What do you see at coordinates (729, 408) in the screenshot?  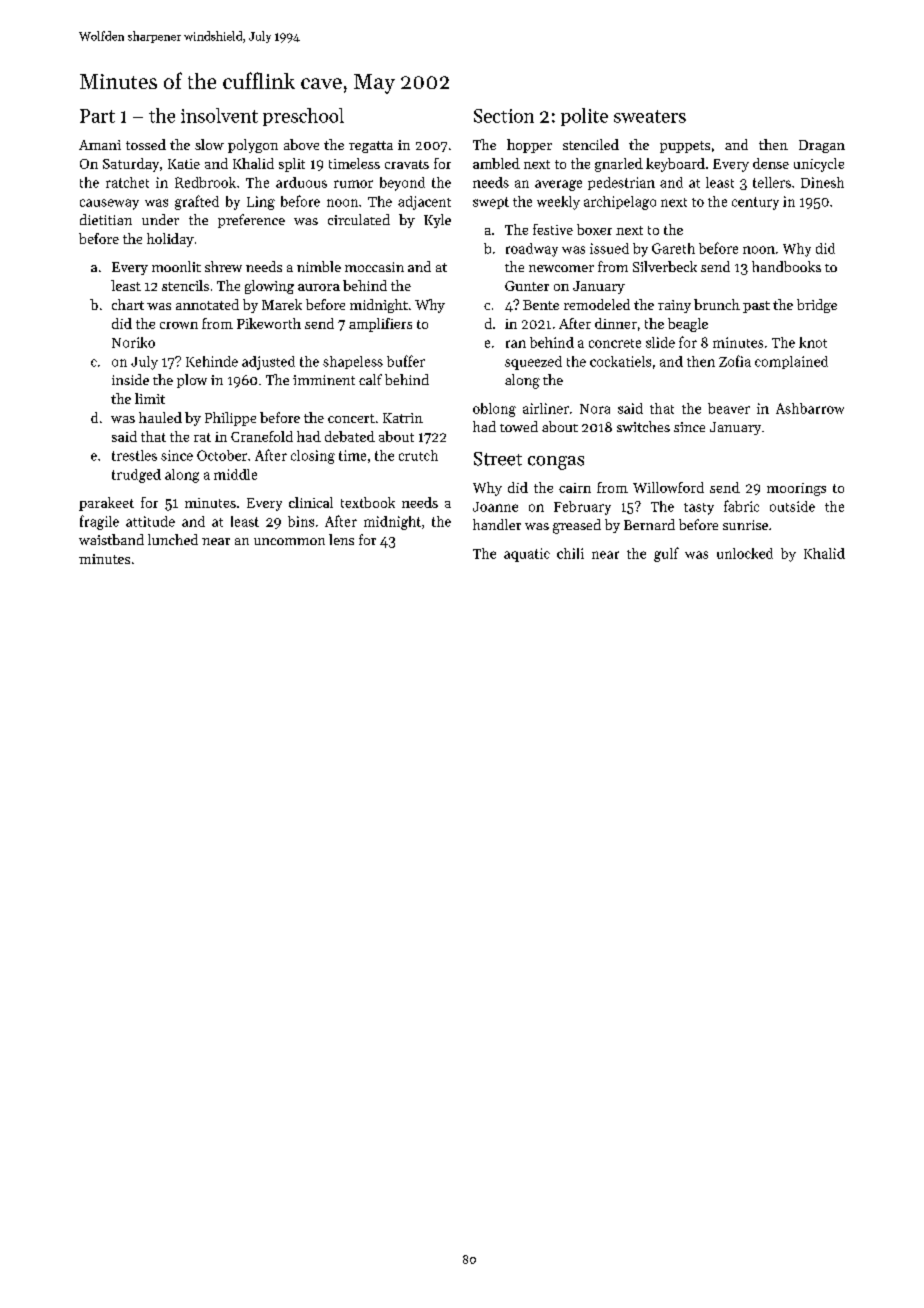 I see `beaver` at bounding box center [729, 408].
